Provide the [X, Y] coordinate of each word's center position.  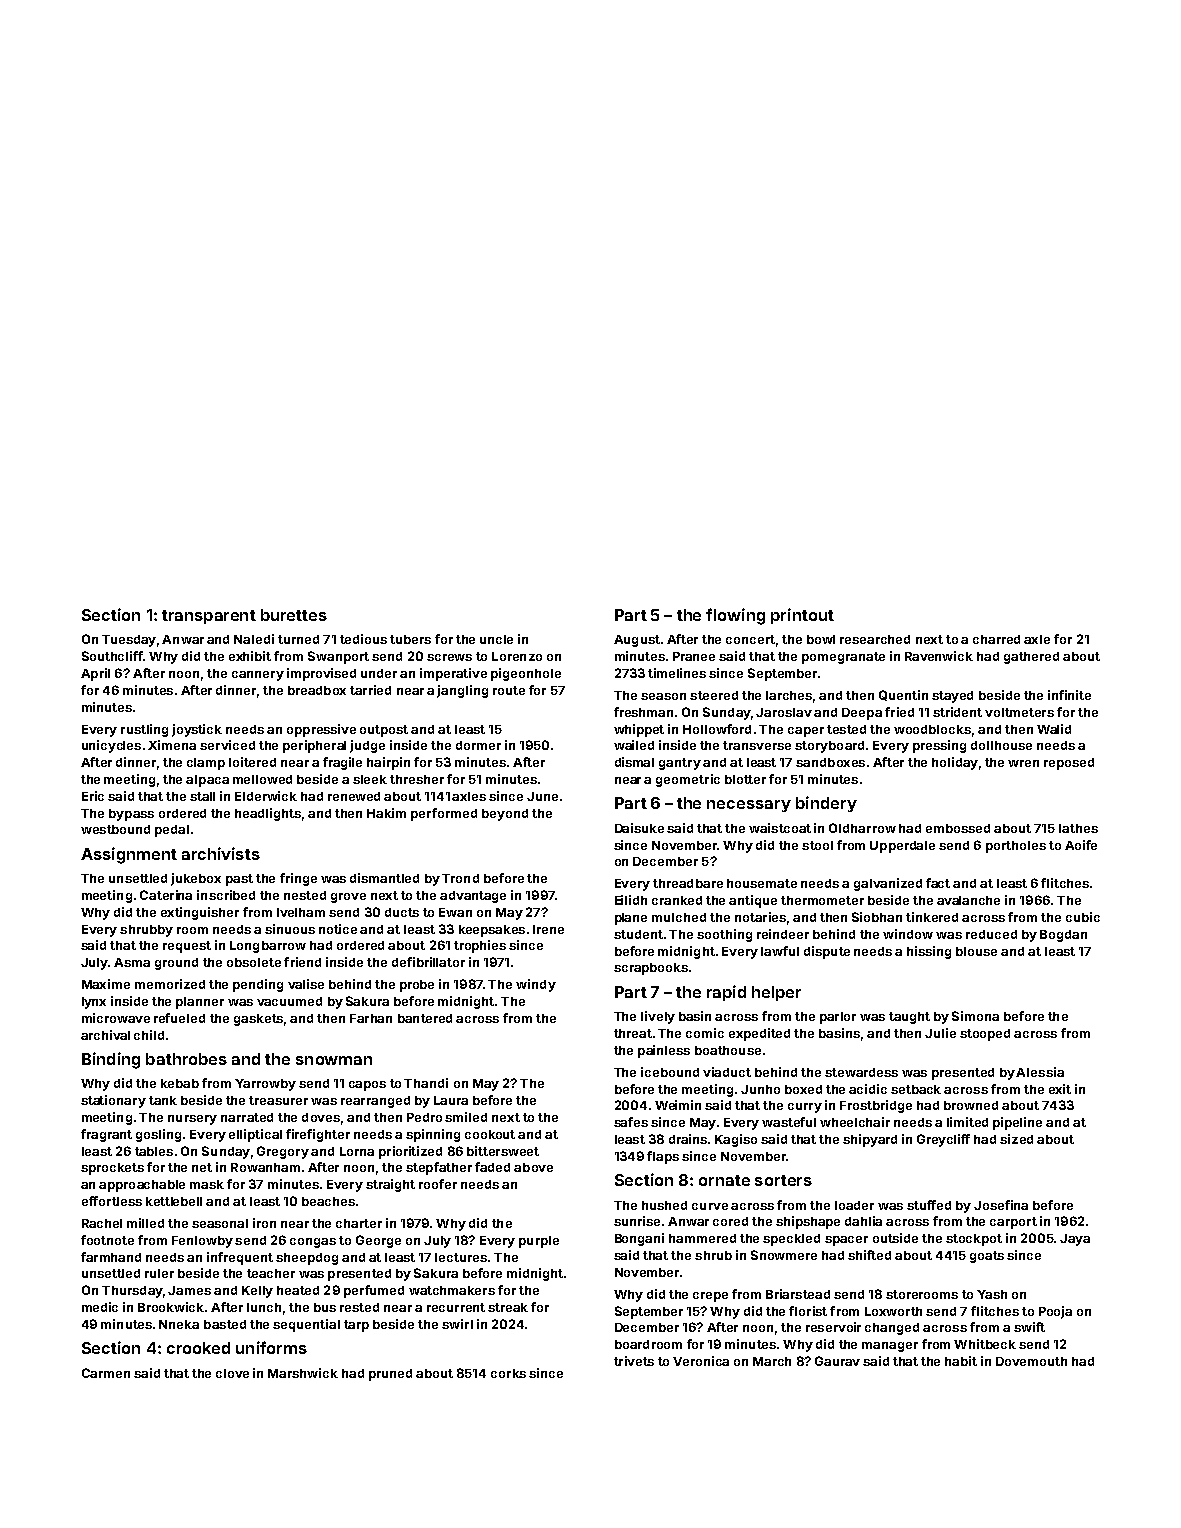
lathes [1078, 828]
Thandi [426, 1083]
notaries [760, 917]
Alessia [1040, 1072]
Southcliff [112, 656]
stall [202, 796]
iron [264, 1223]
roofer [438, 1184]
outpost [384, 731]
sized [1016, 1139]
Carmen [106, 1373]
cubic [1083, 917]
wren [1023, 763]
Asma [132, 962]
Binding [111, 1060]
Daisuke [639, 828]
